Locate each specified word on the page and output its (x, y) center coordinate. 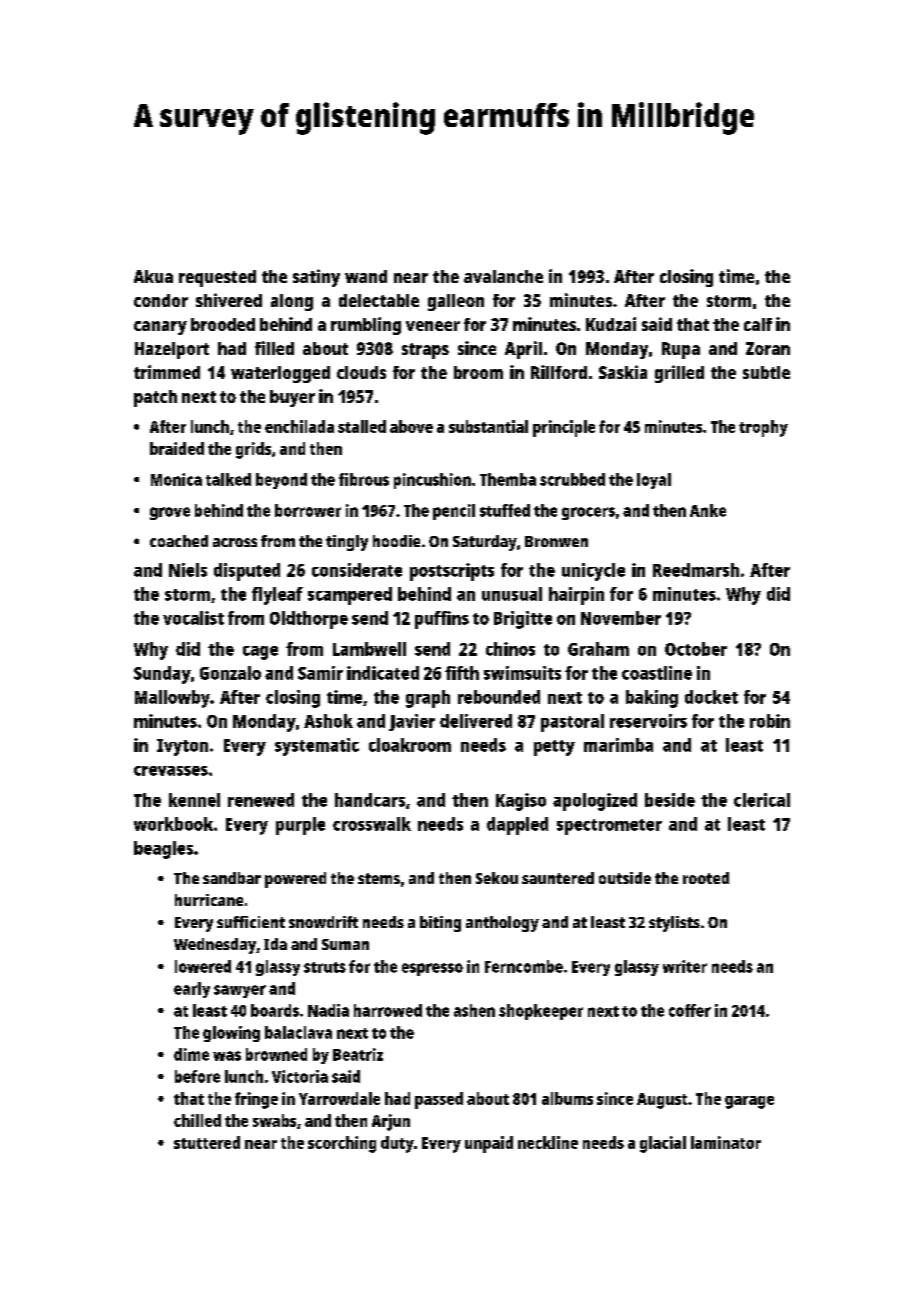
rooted (706, 878)
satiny (316, 278)
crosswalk (372, 824)
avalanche (503, 276)
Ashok (328, 721)
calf (758, 324)
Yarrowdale (339, 1098)
